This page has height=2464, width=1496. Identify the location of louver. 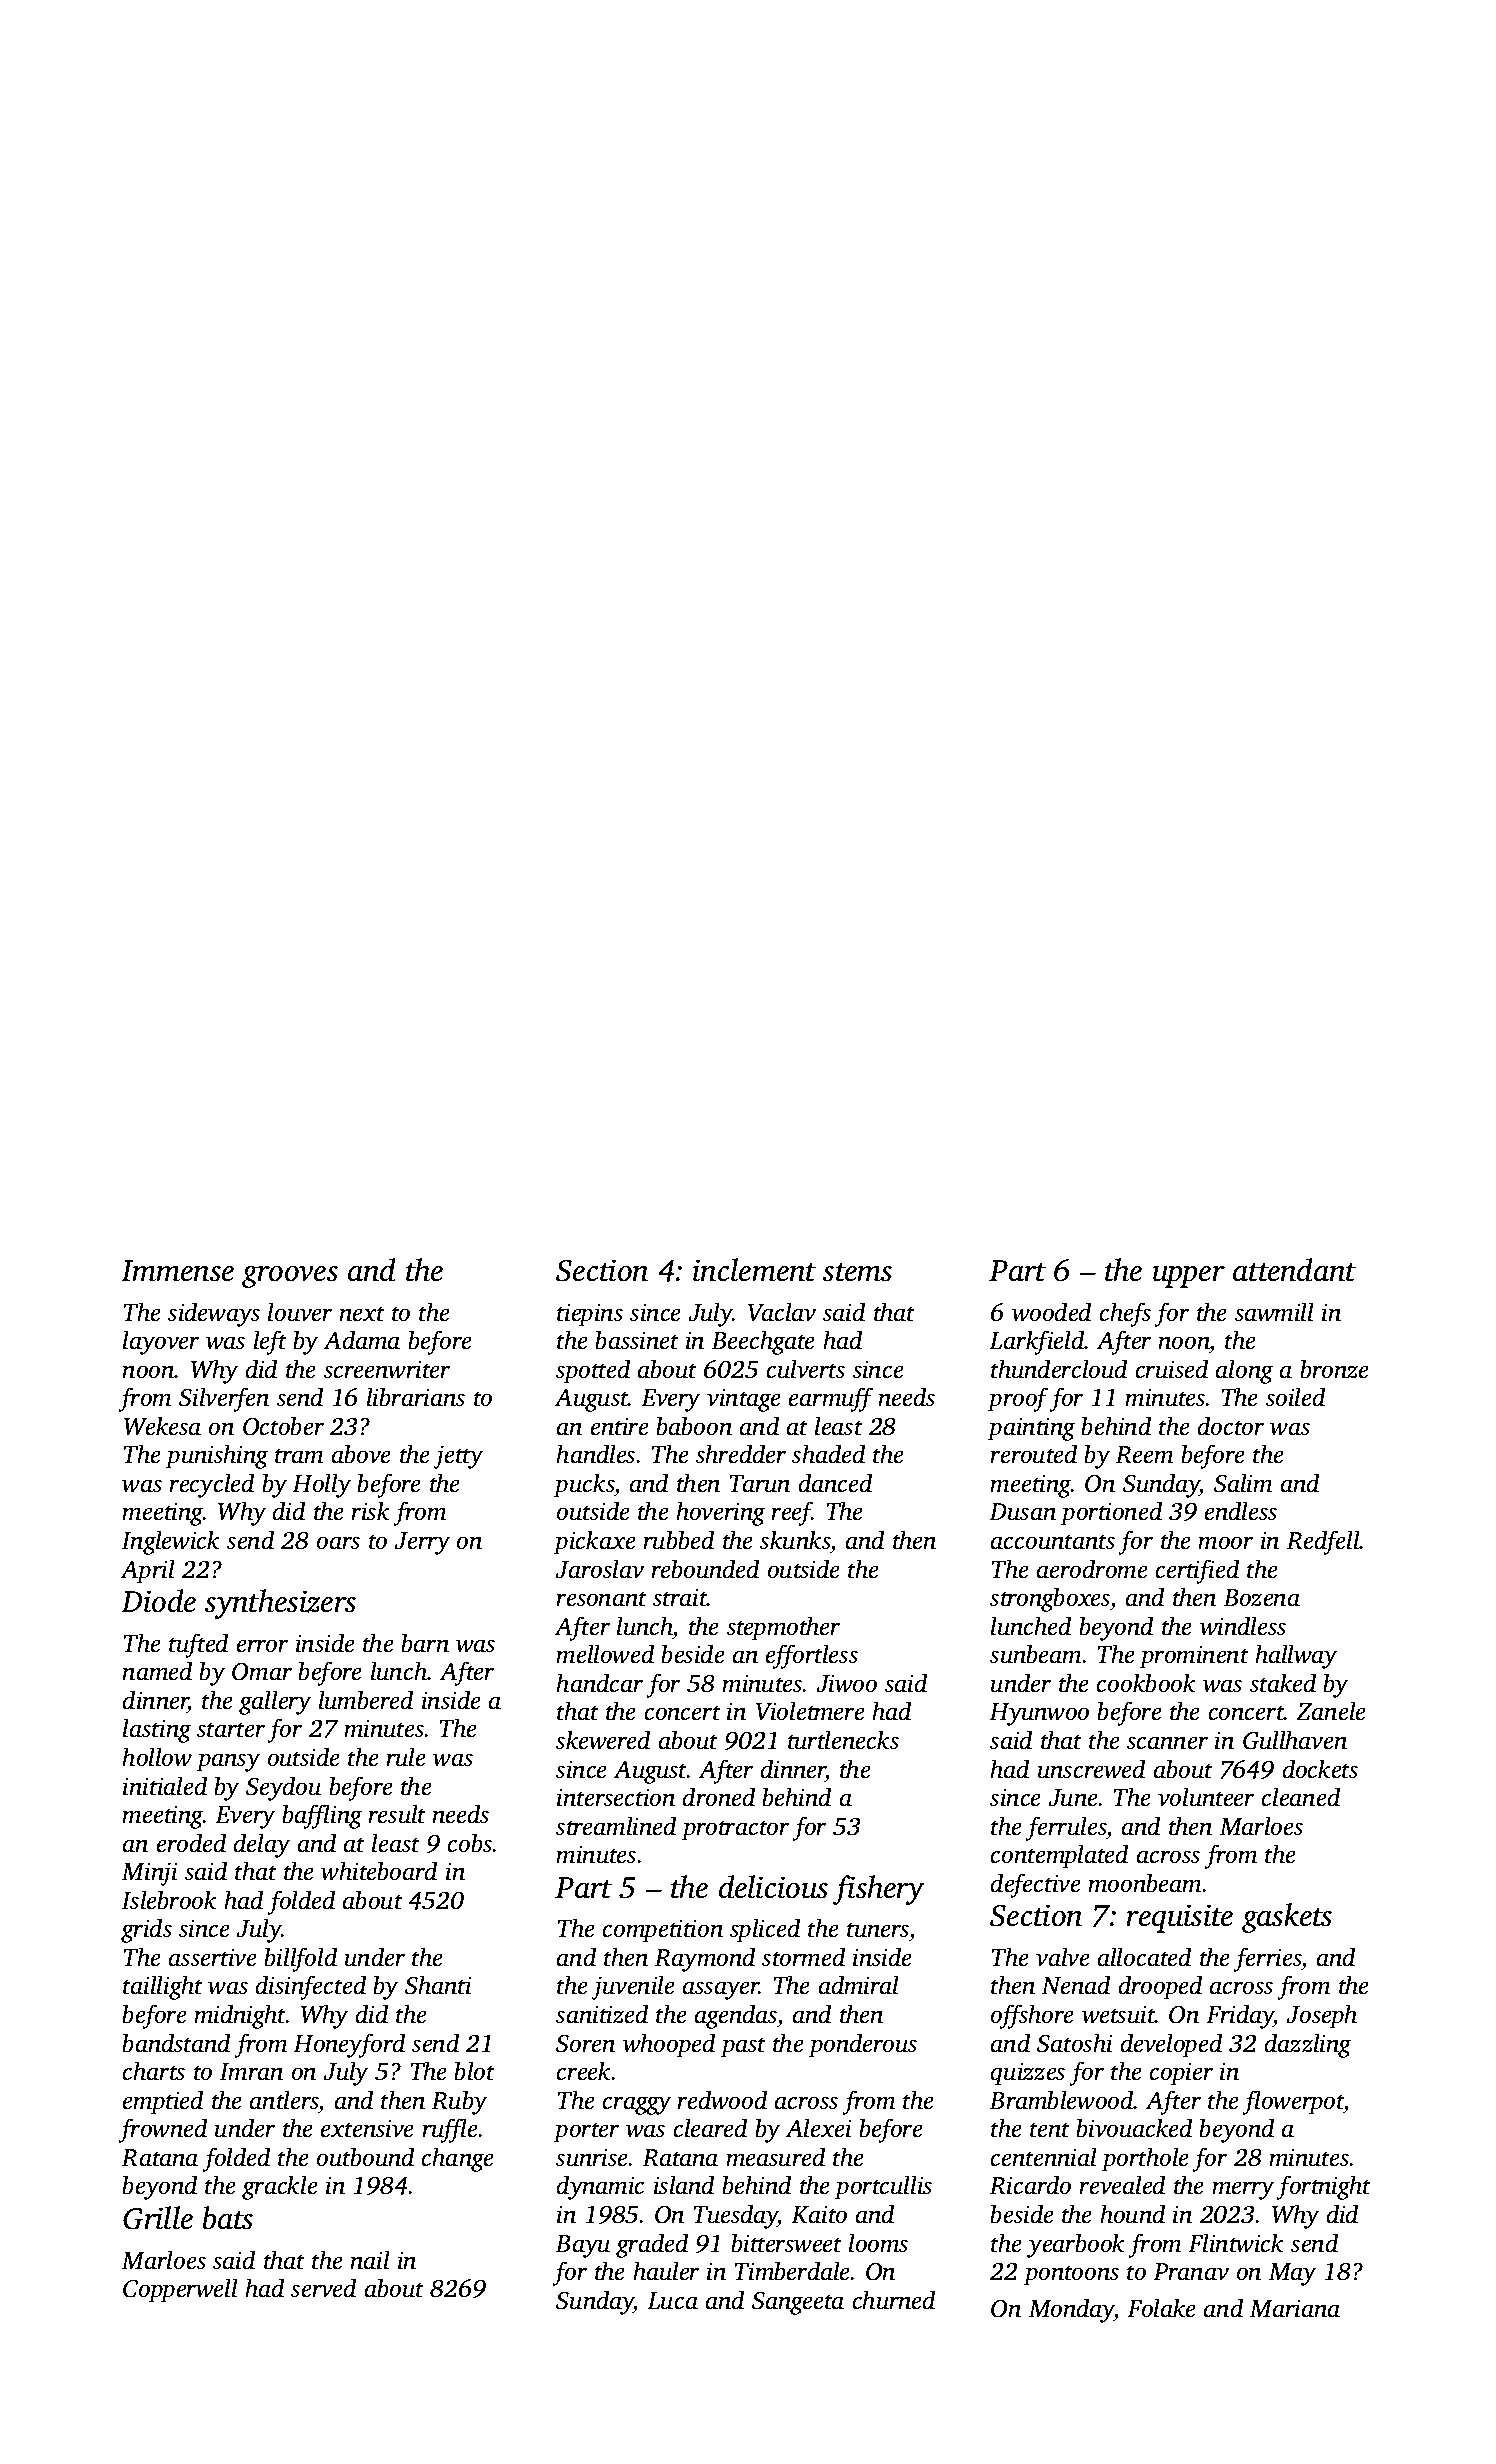
(300, 1312).
